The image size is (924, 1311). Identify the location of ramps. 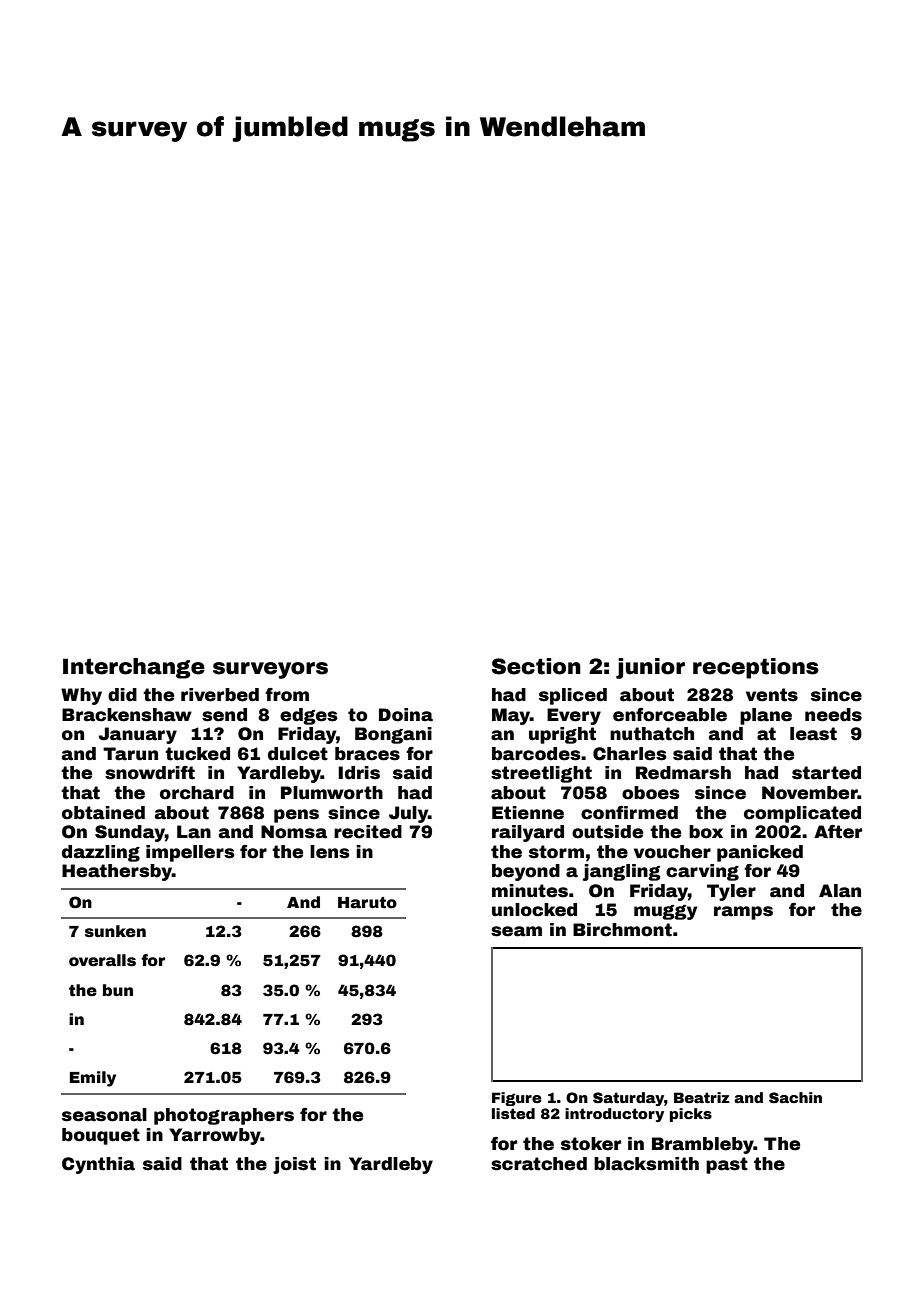
(743, 913).
